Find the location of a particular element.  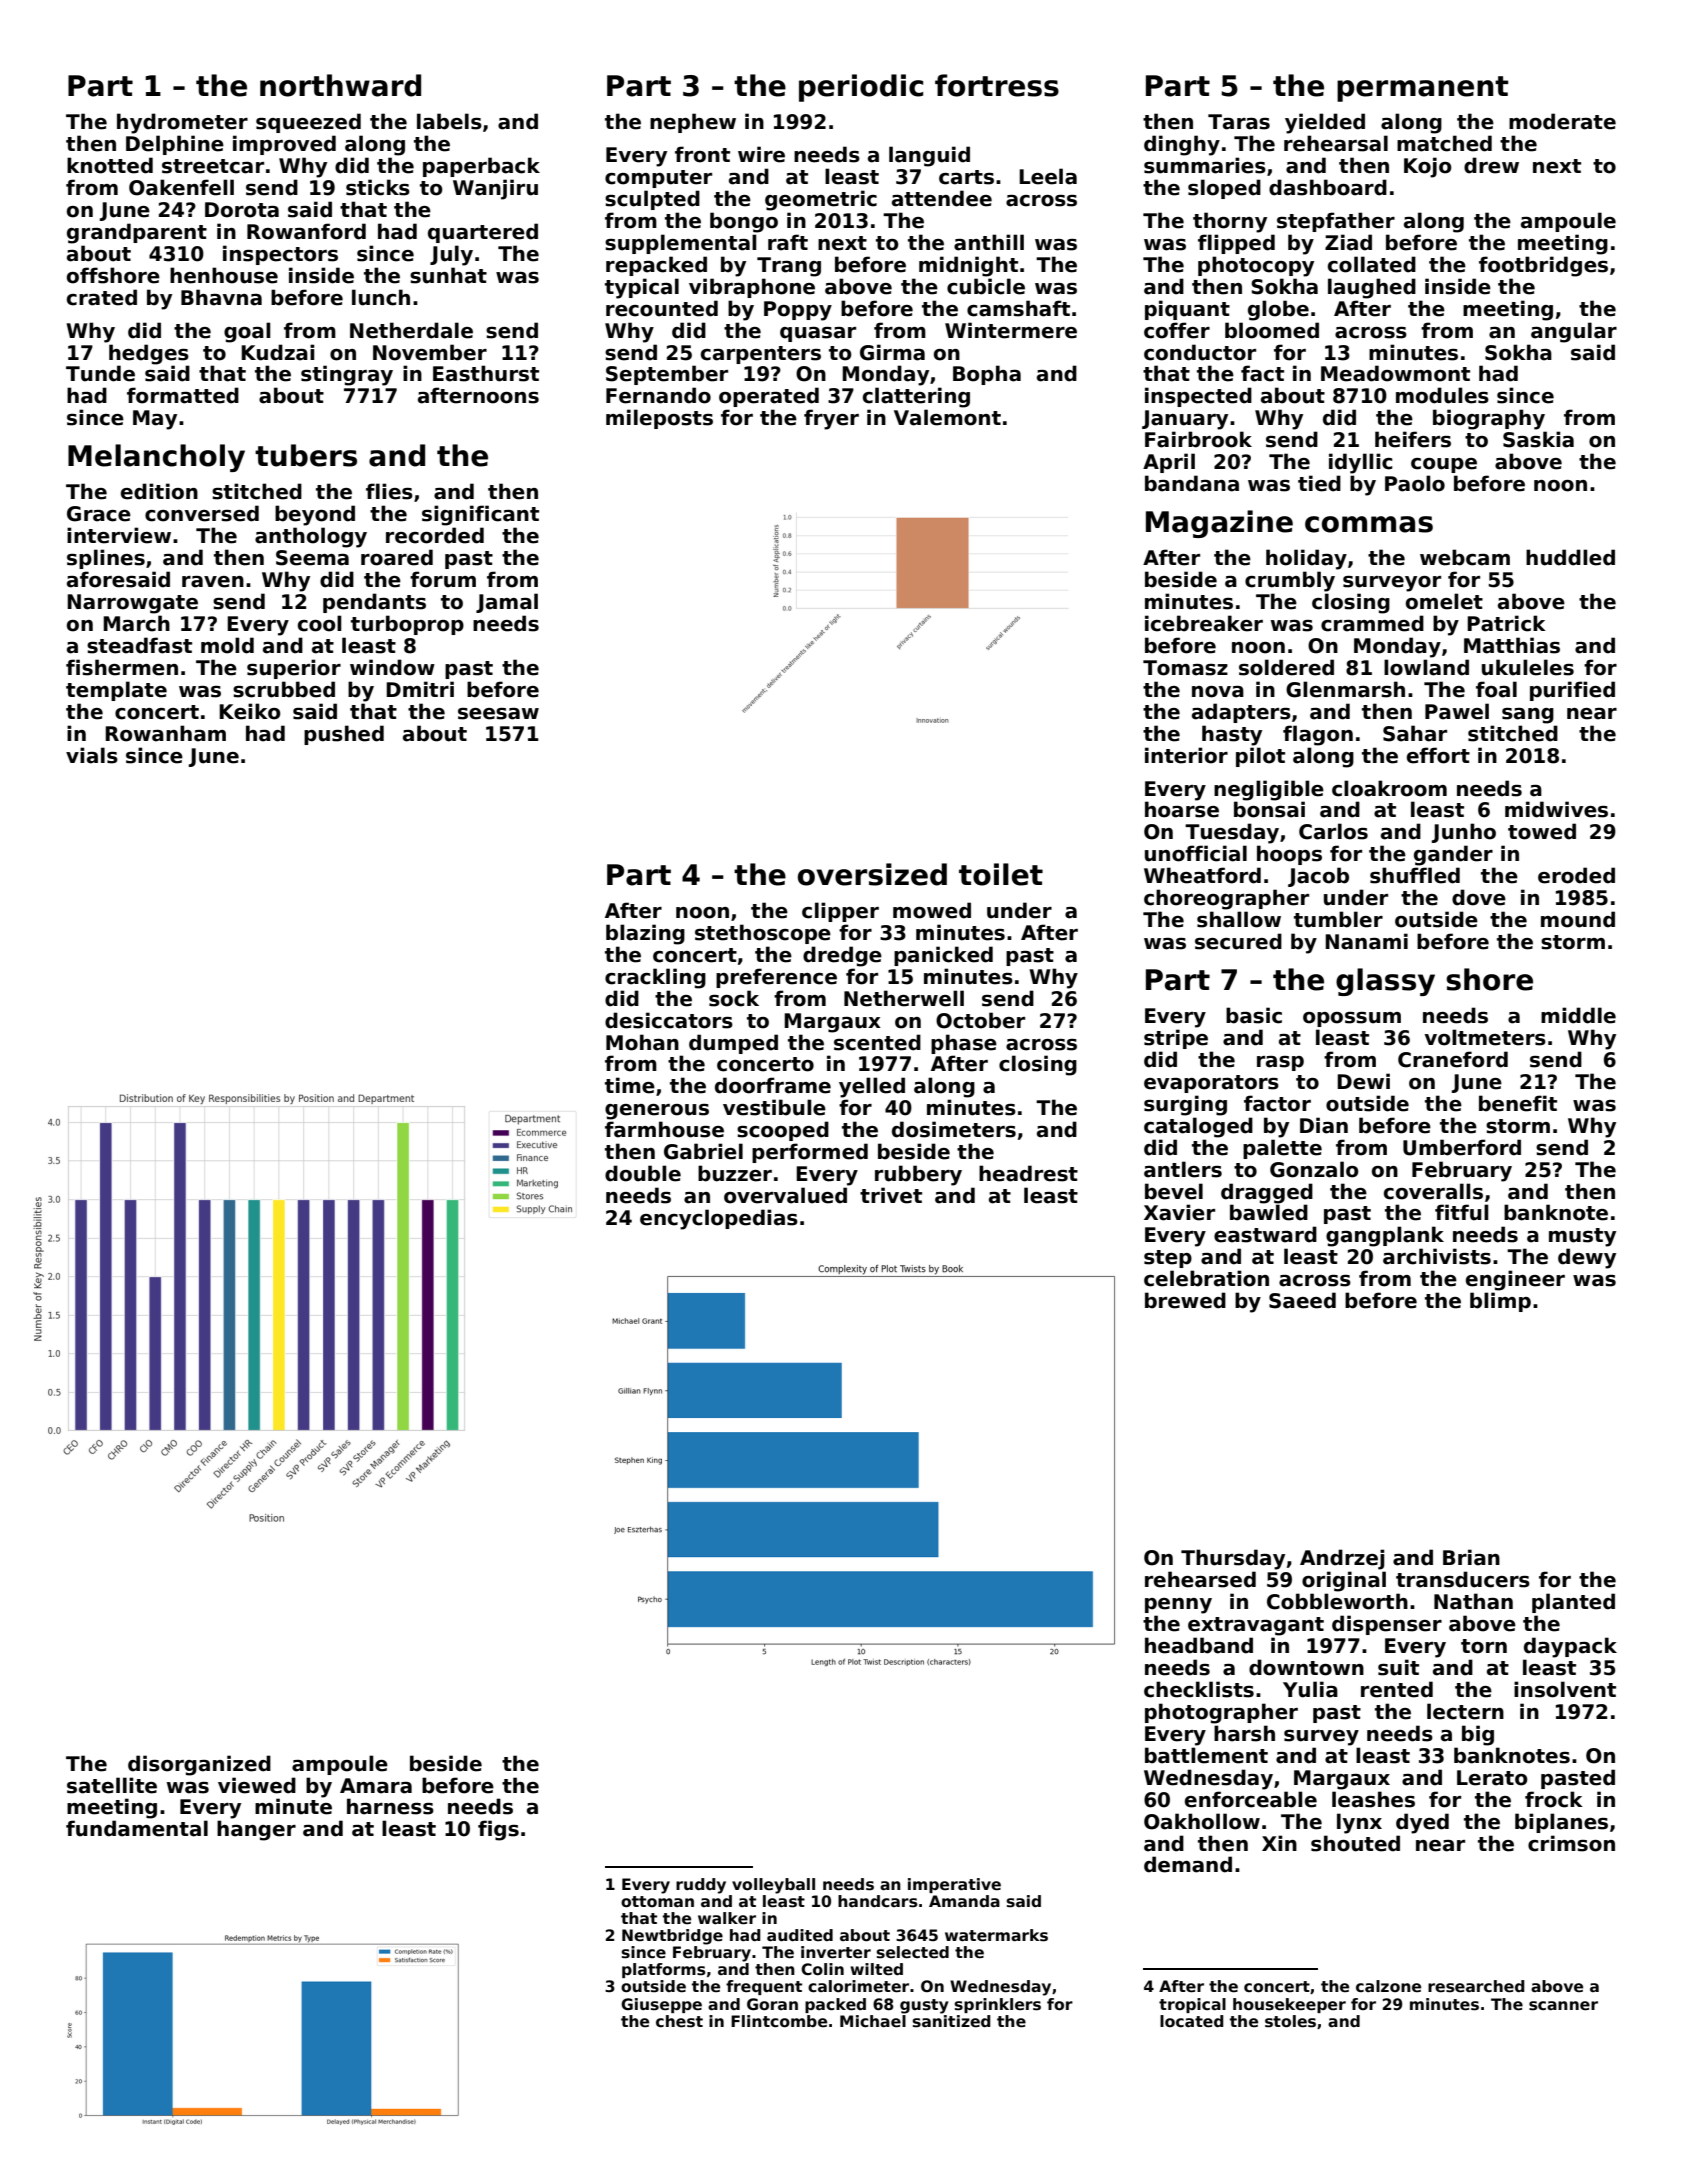

double is located at coordinates (643, 1173).
